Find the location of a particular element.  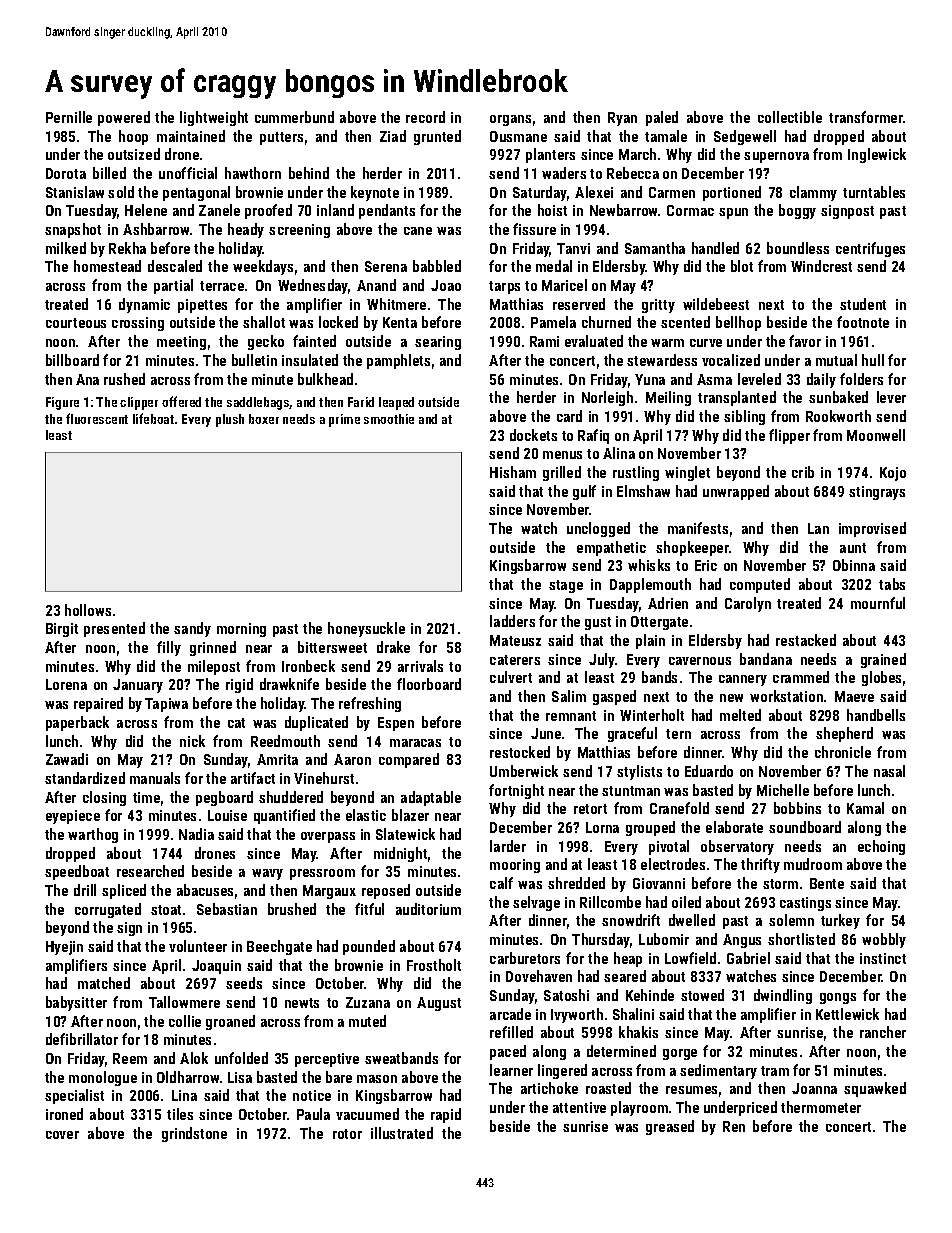

searing is located at coordinates (438, 343).
